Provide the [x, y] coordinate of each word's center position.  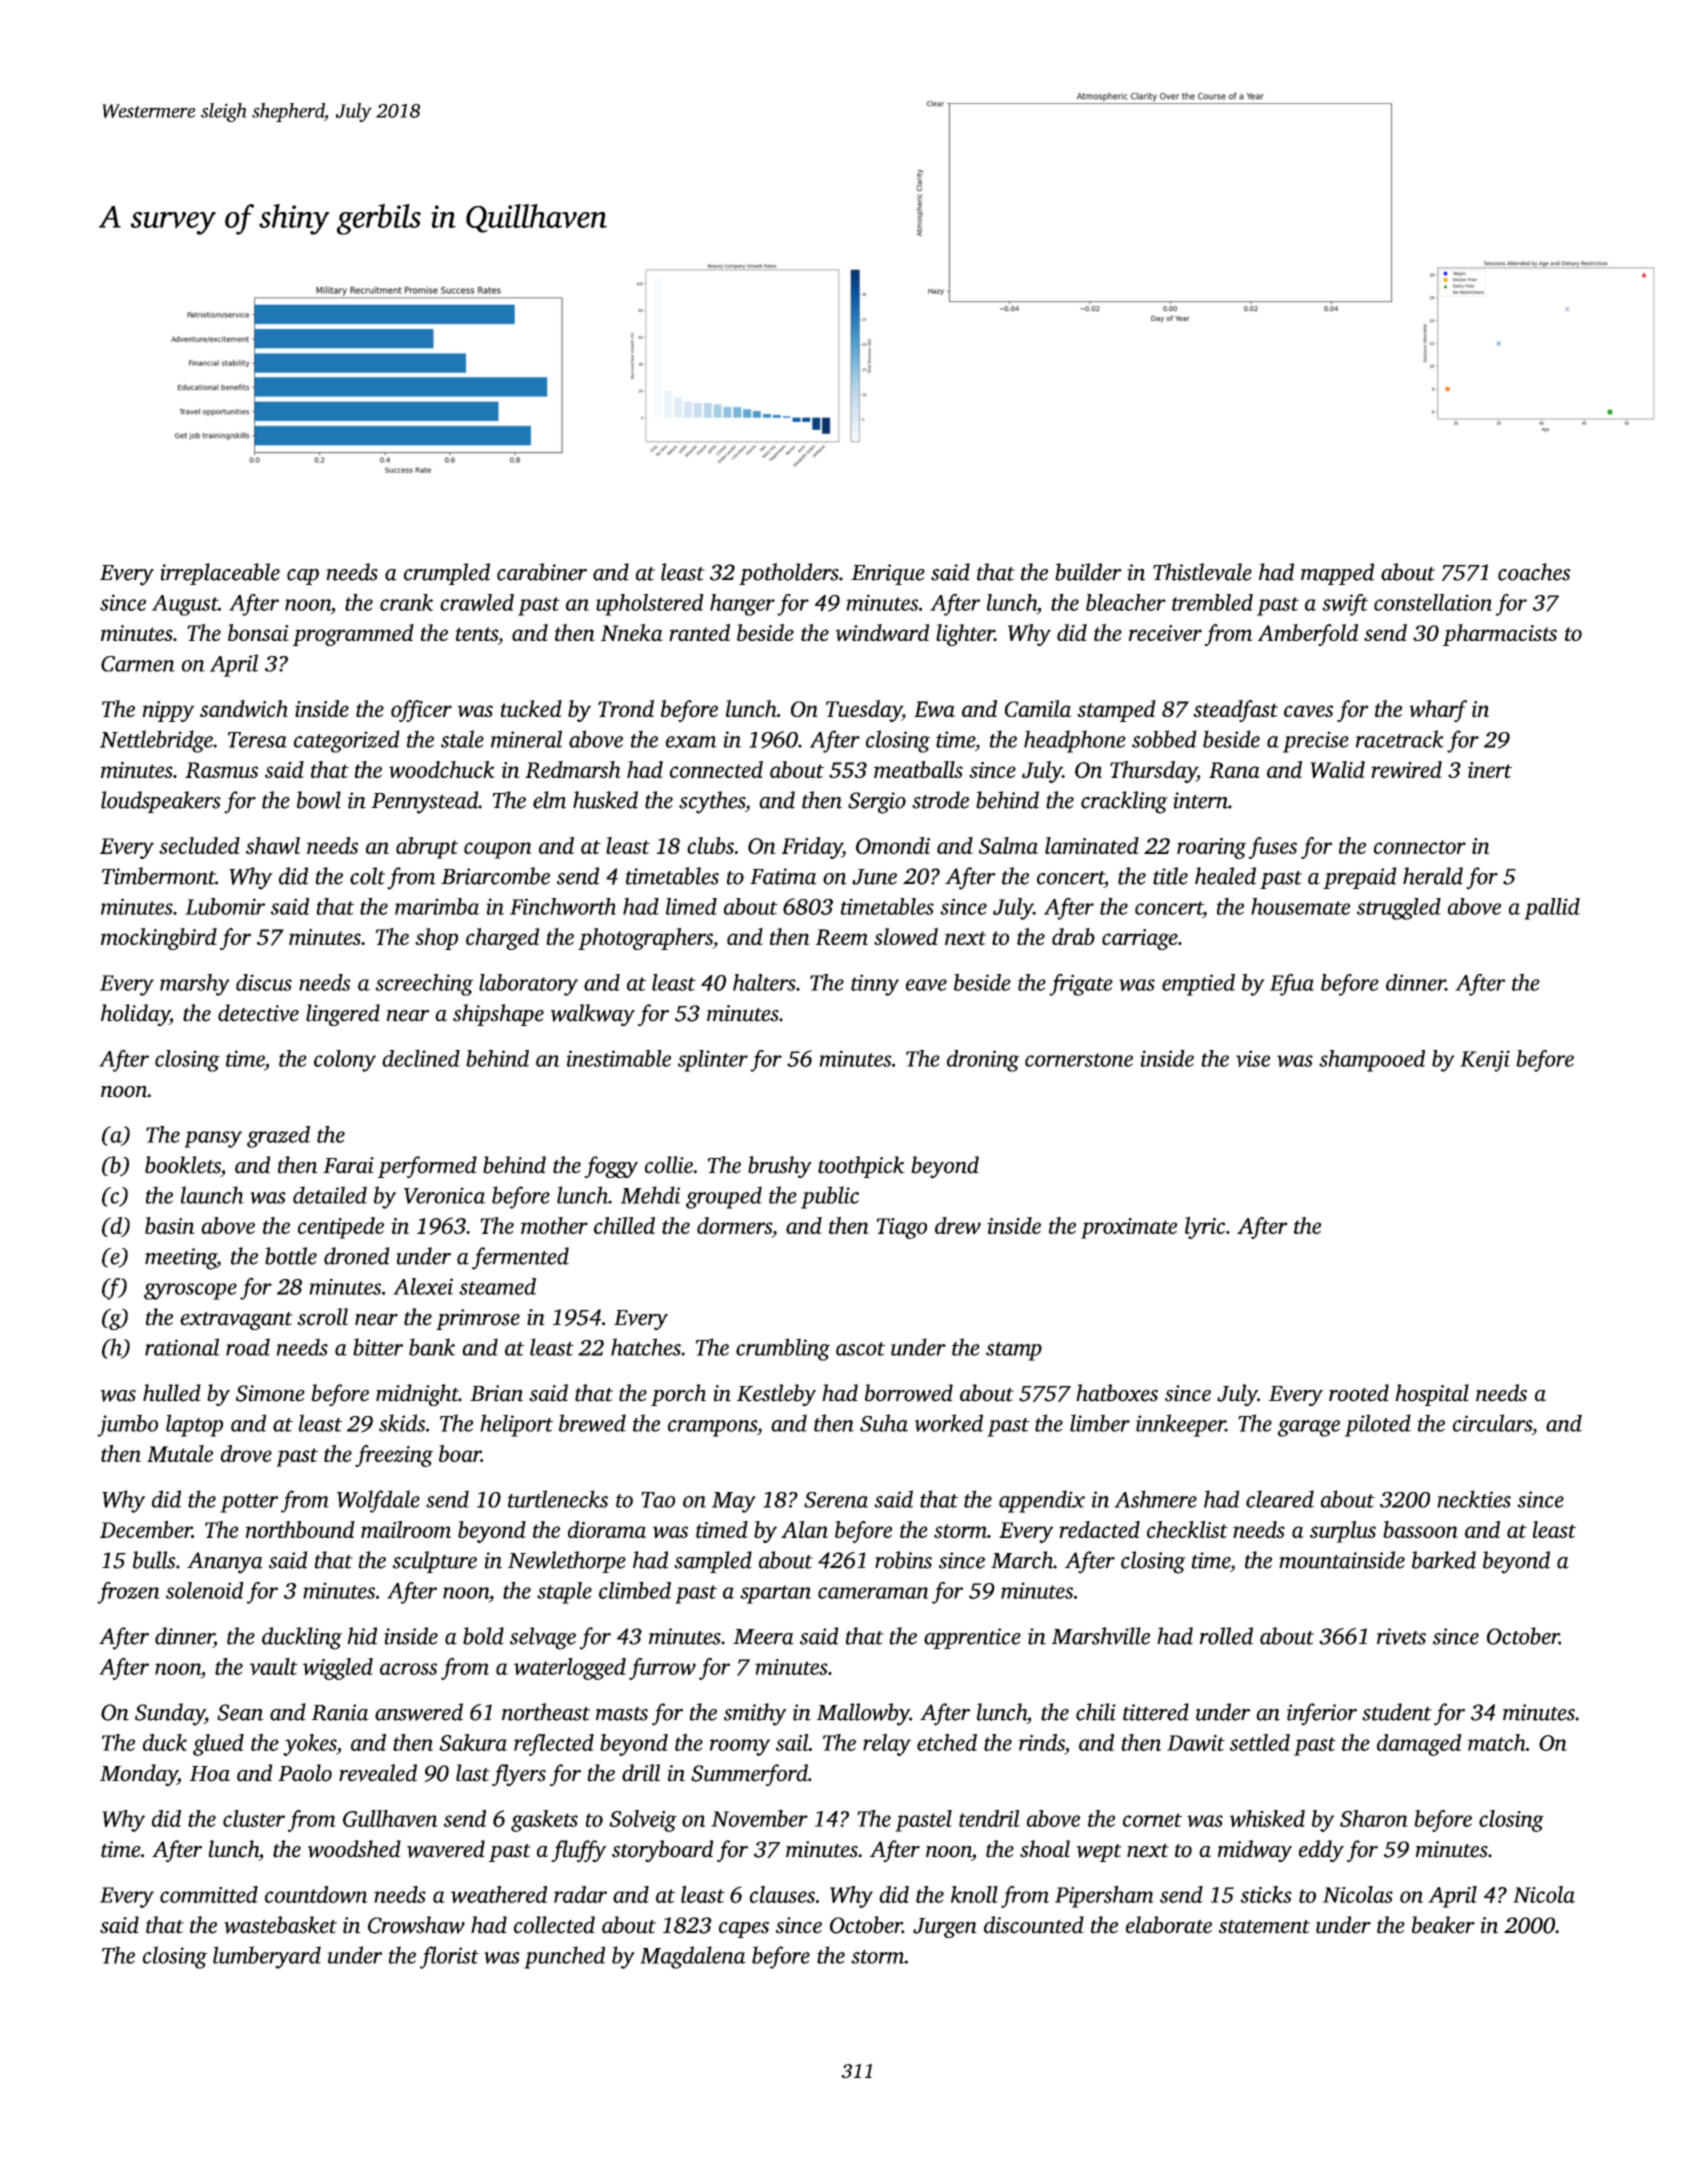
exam [691, 742]
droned [357, 1256]
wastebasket [280, 1925]
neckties [1474, 1499]
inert [1490, 770]
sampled [713, 1562]
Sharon [1374, 1818]
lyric [1205, 1228]
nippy [168, 711]
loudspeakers [161, 802]
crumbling [783, 1349]
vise [1253, 1058]
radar [580, 1894]
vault [274, 1666]
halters [764, 982]
